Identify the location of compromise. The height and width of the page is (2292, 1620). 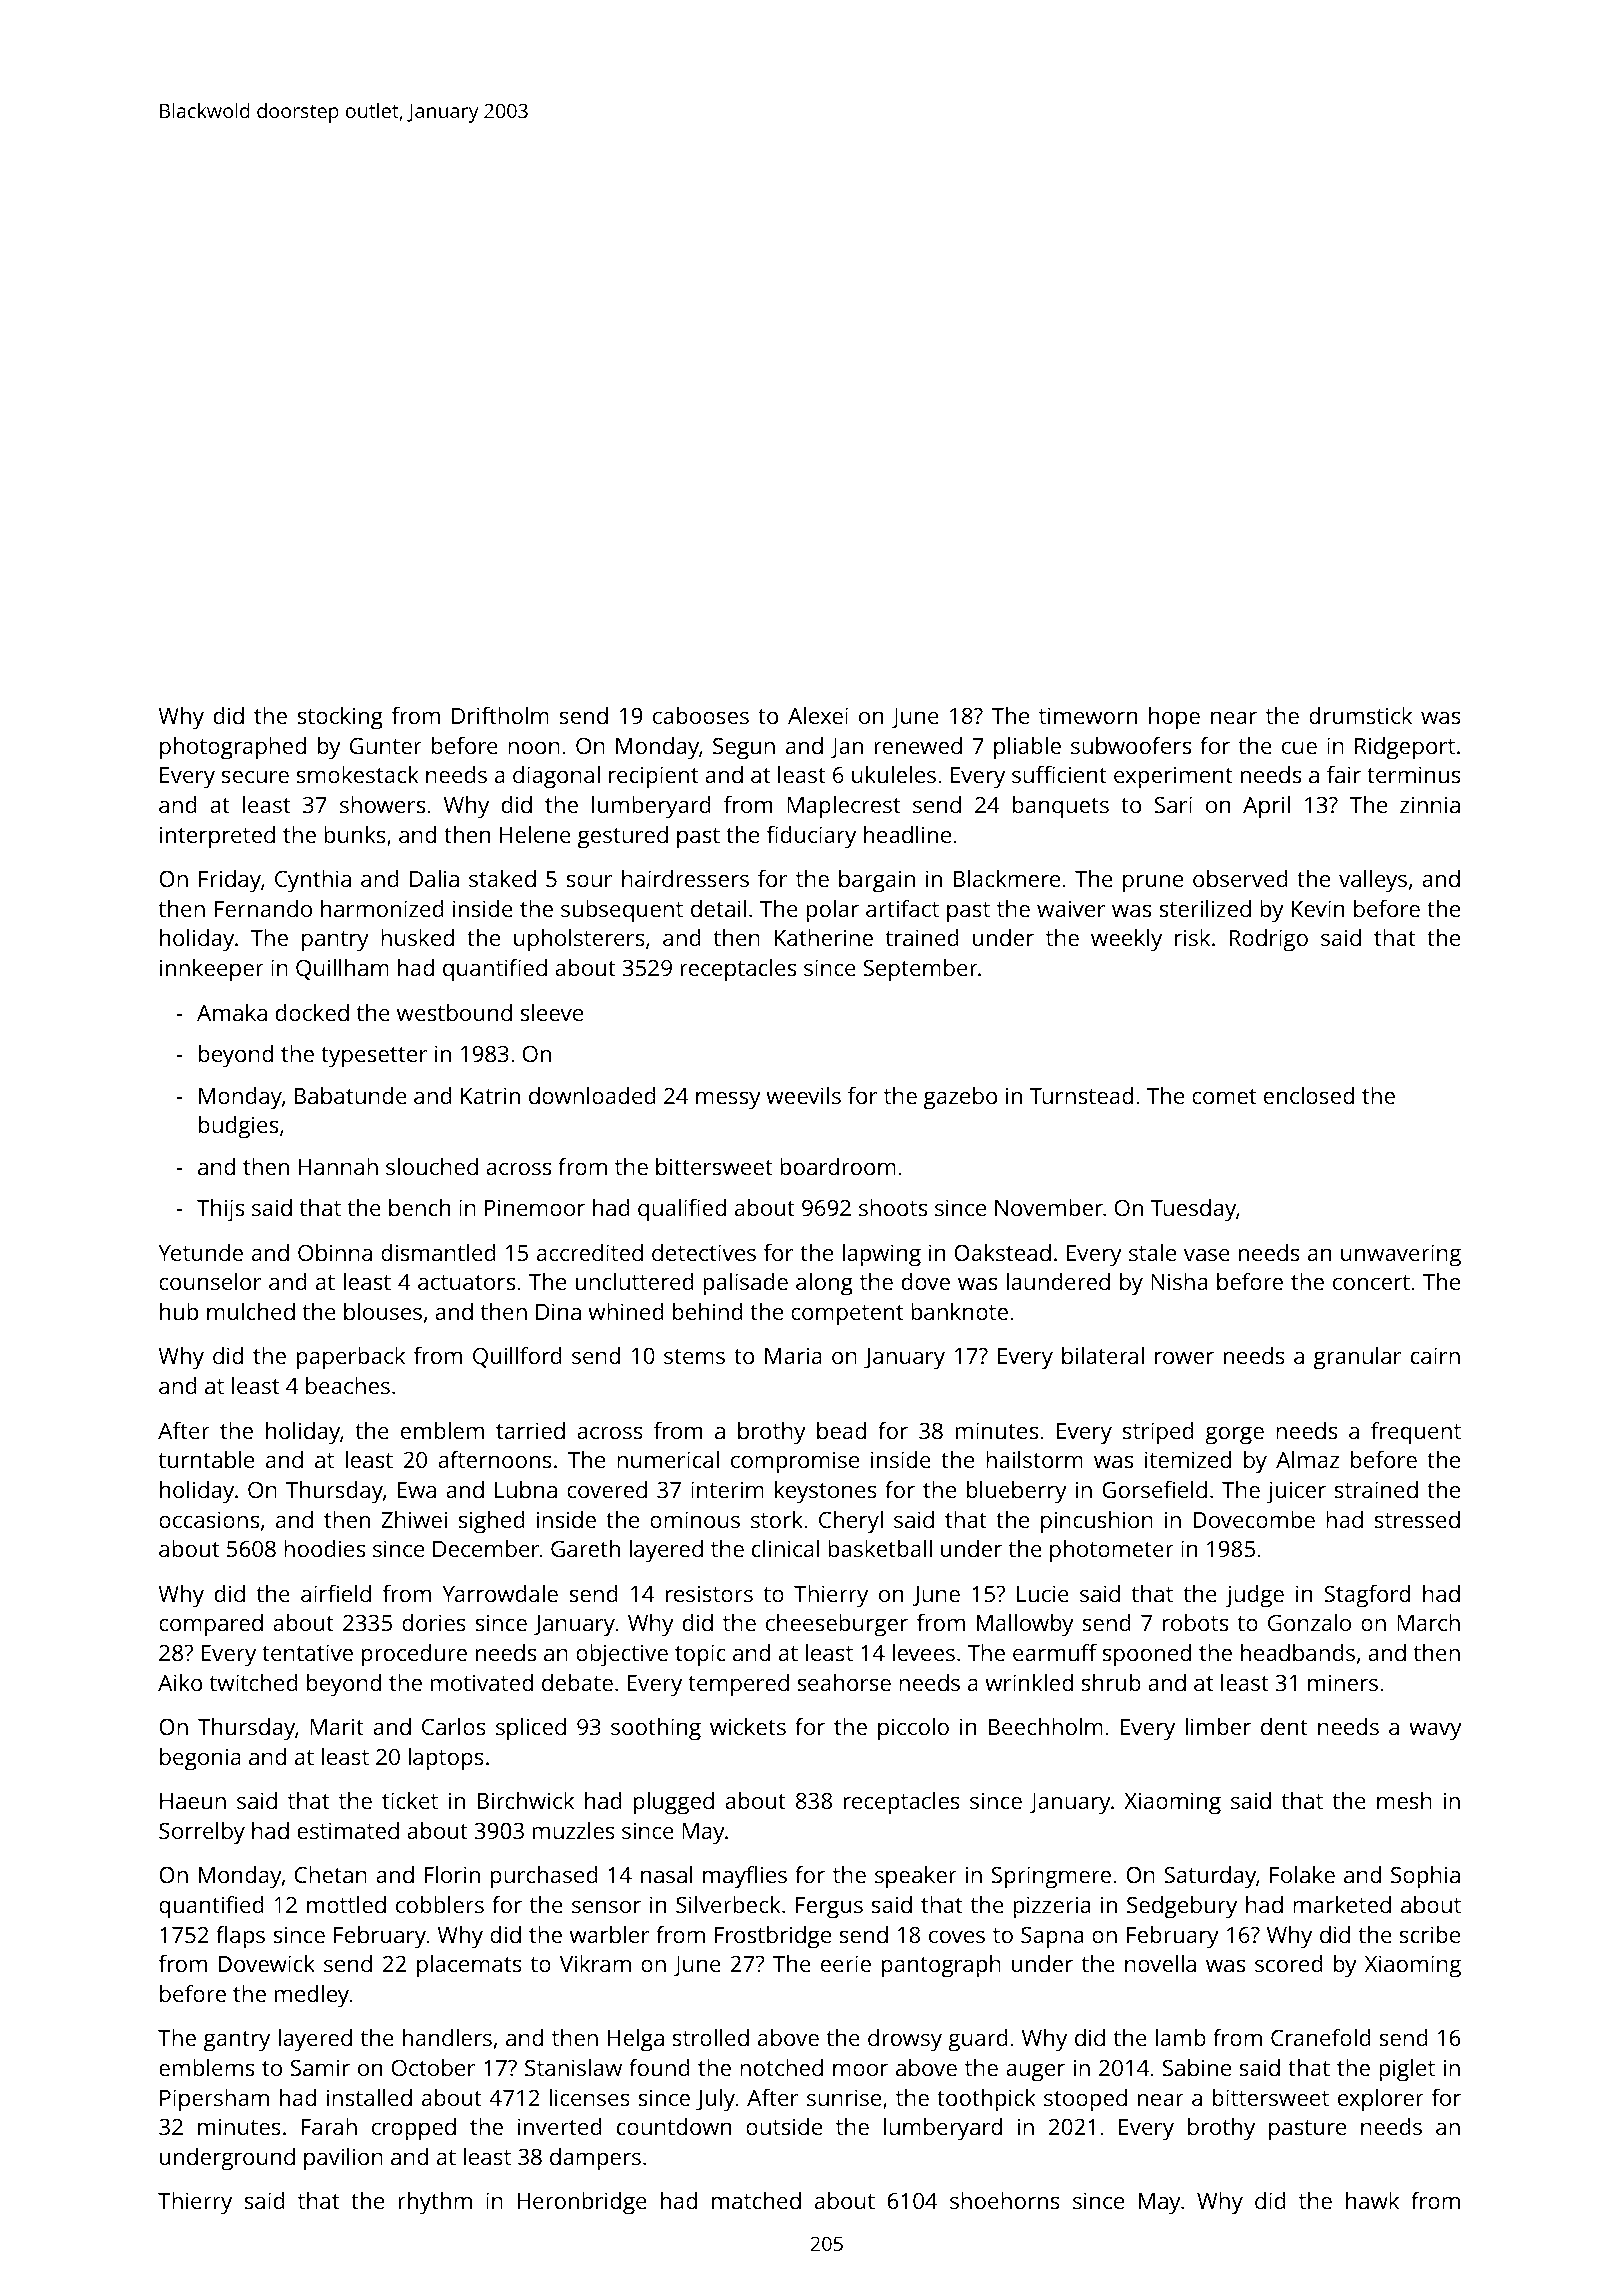
(795, 1462).
